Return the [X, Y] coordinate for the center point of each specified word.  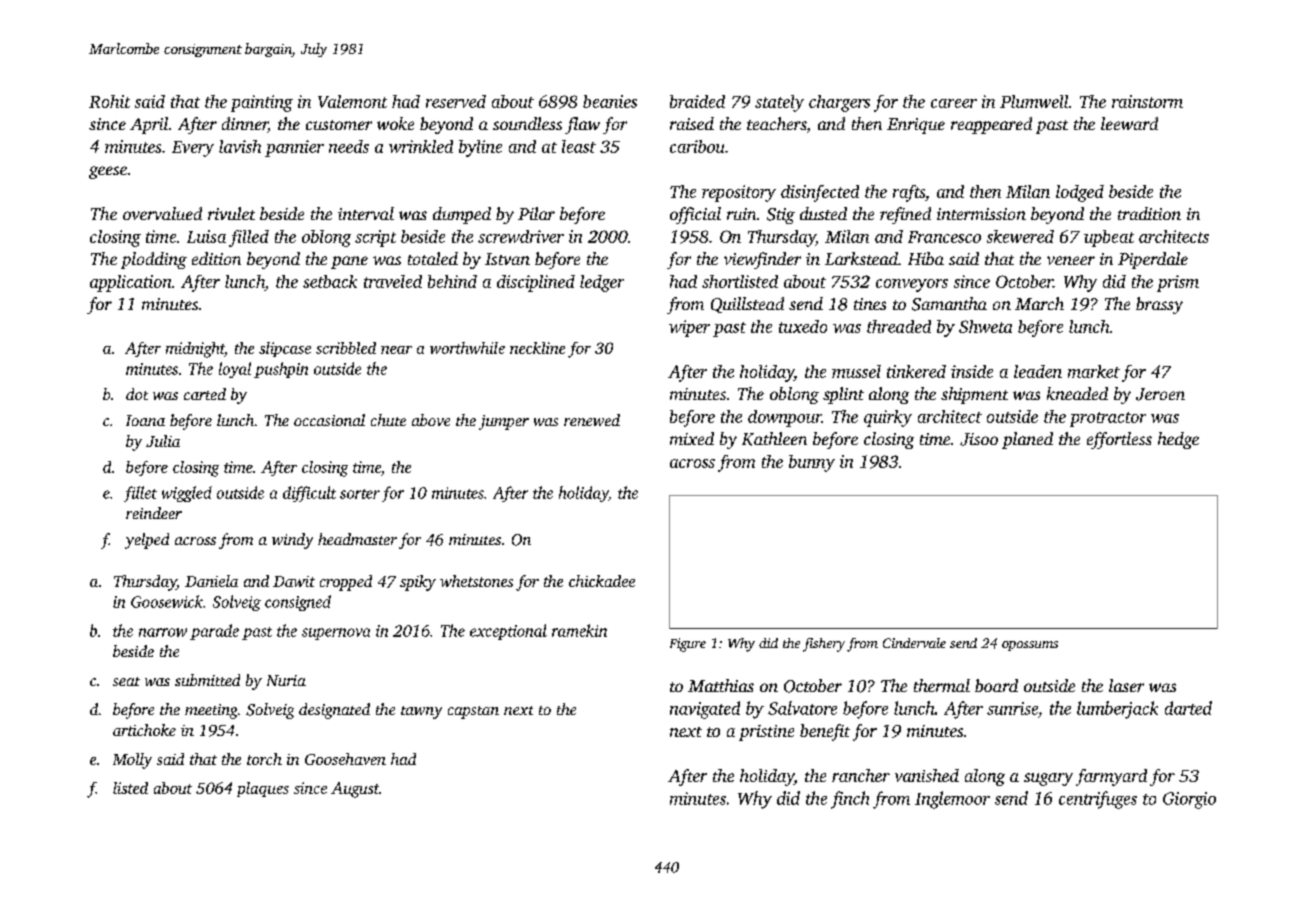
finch [850, 800]
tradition [1149, 213]
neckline [537, 348]
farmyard [1111, 777]
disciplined [536, 283]
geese [108, 172]
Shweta [985, 326]
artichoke [144, 730]
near [396, 350]
